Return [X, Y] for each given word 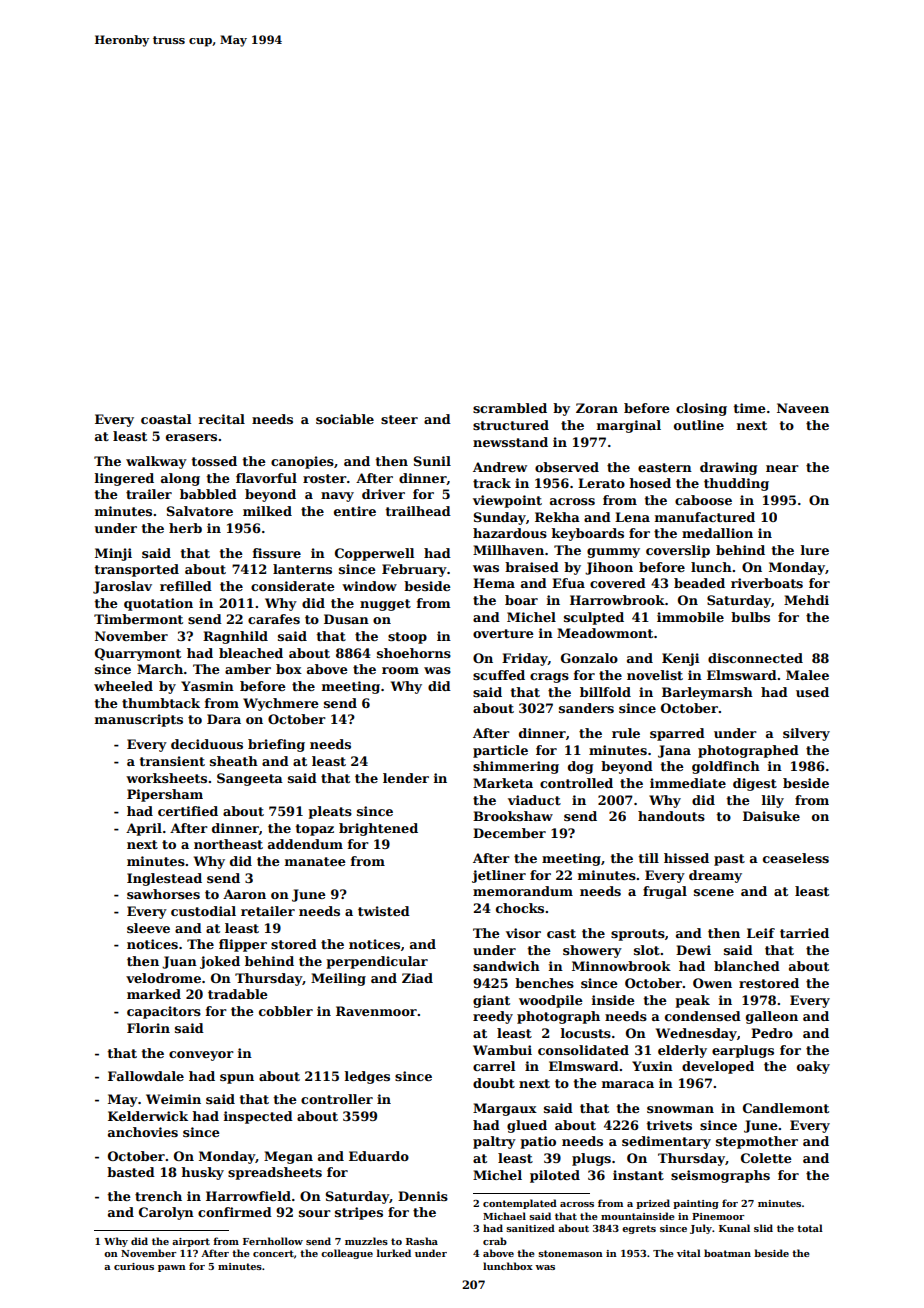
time [750, 408]
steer [399, 419]
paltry [494, 1142]
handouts [671, 816]
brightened [378, 829]
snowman [680, 1109]
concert [273, 1253]
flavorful [266, 478]
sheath [234, 761]
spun [237, 1079]
